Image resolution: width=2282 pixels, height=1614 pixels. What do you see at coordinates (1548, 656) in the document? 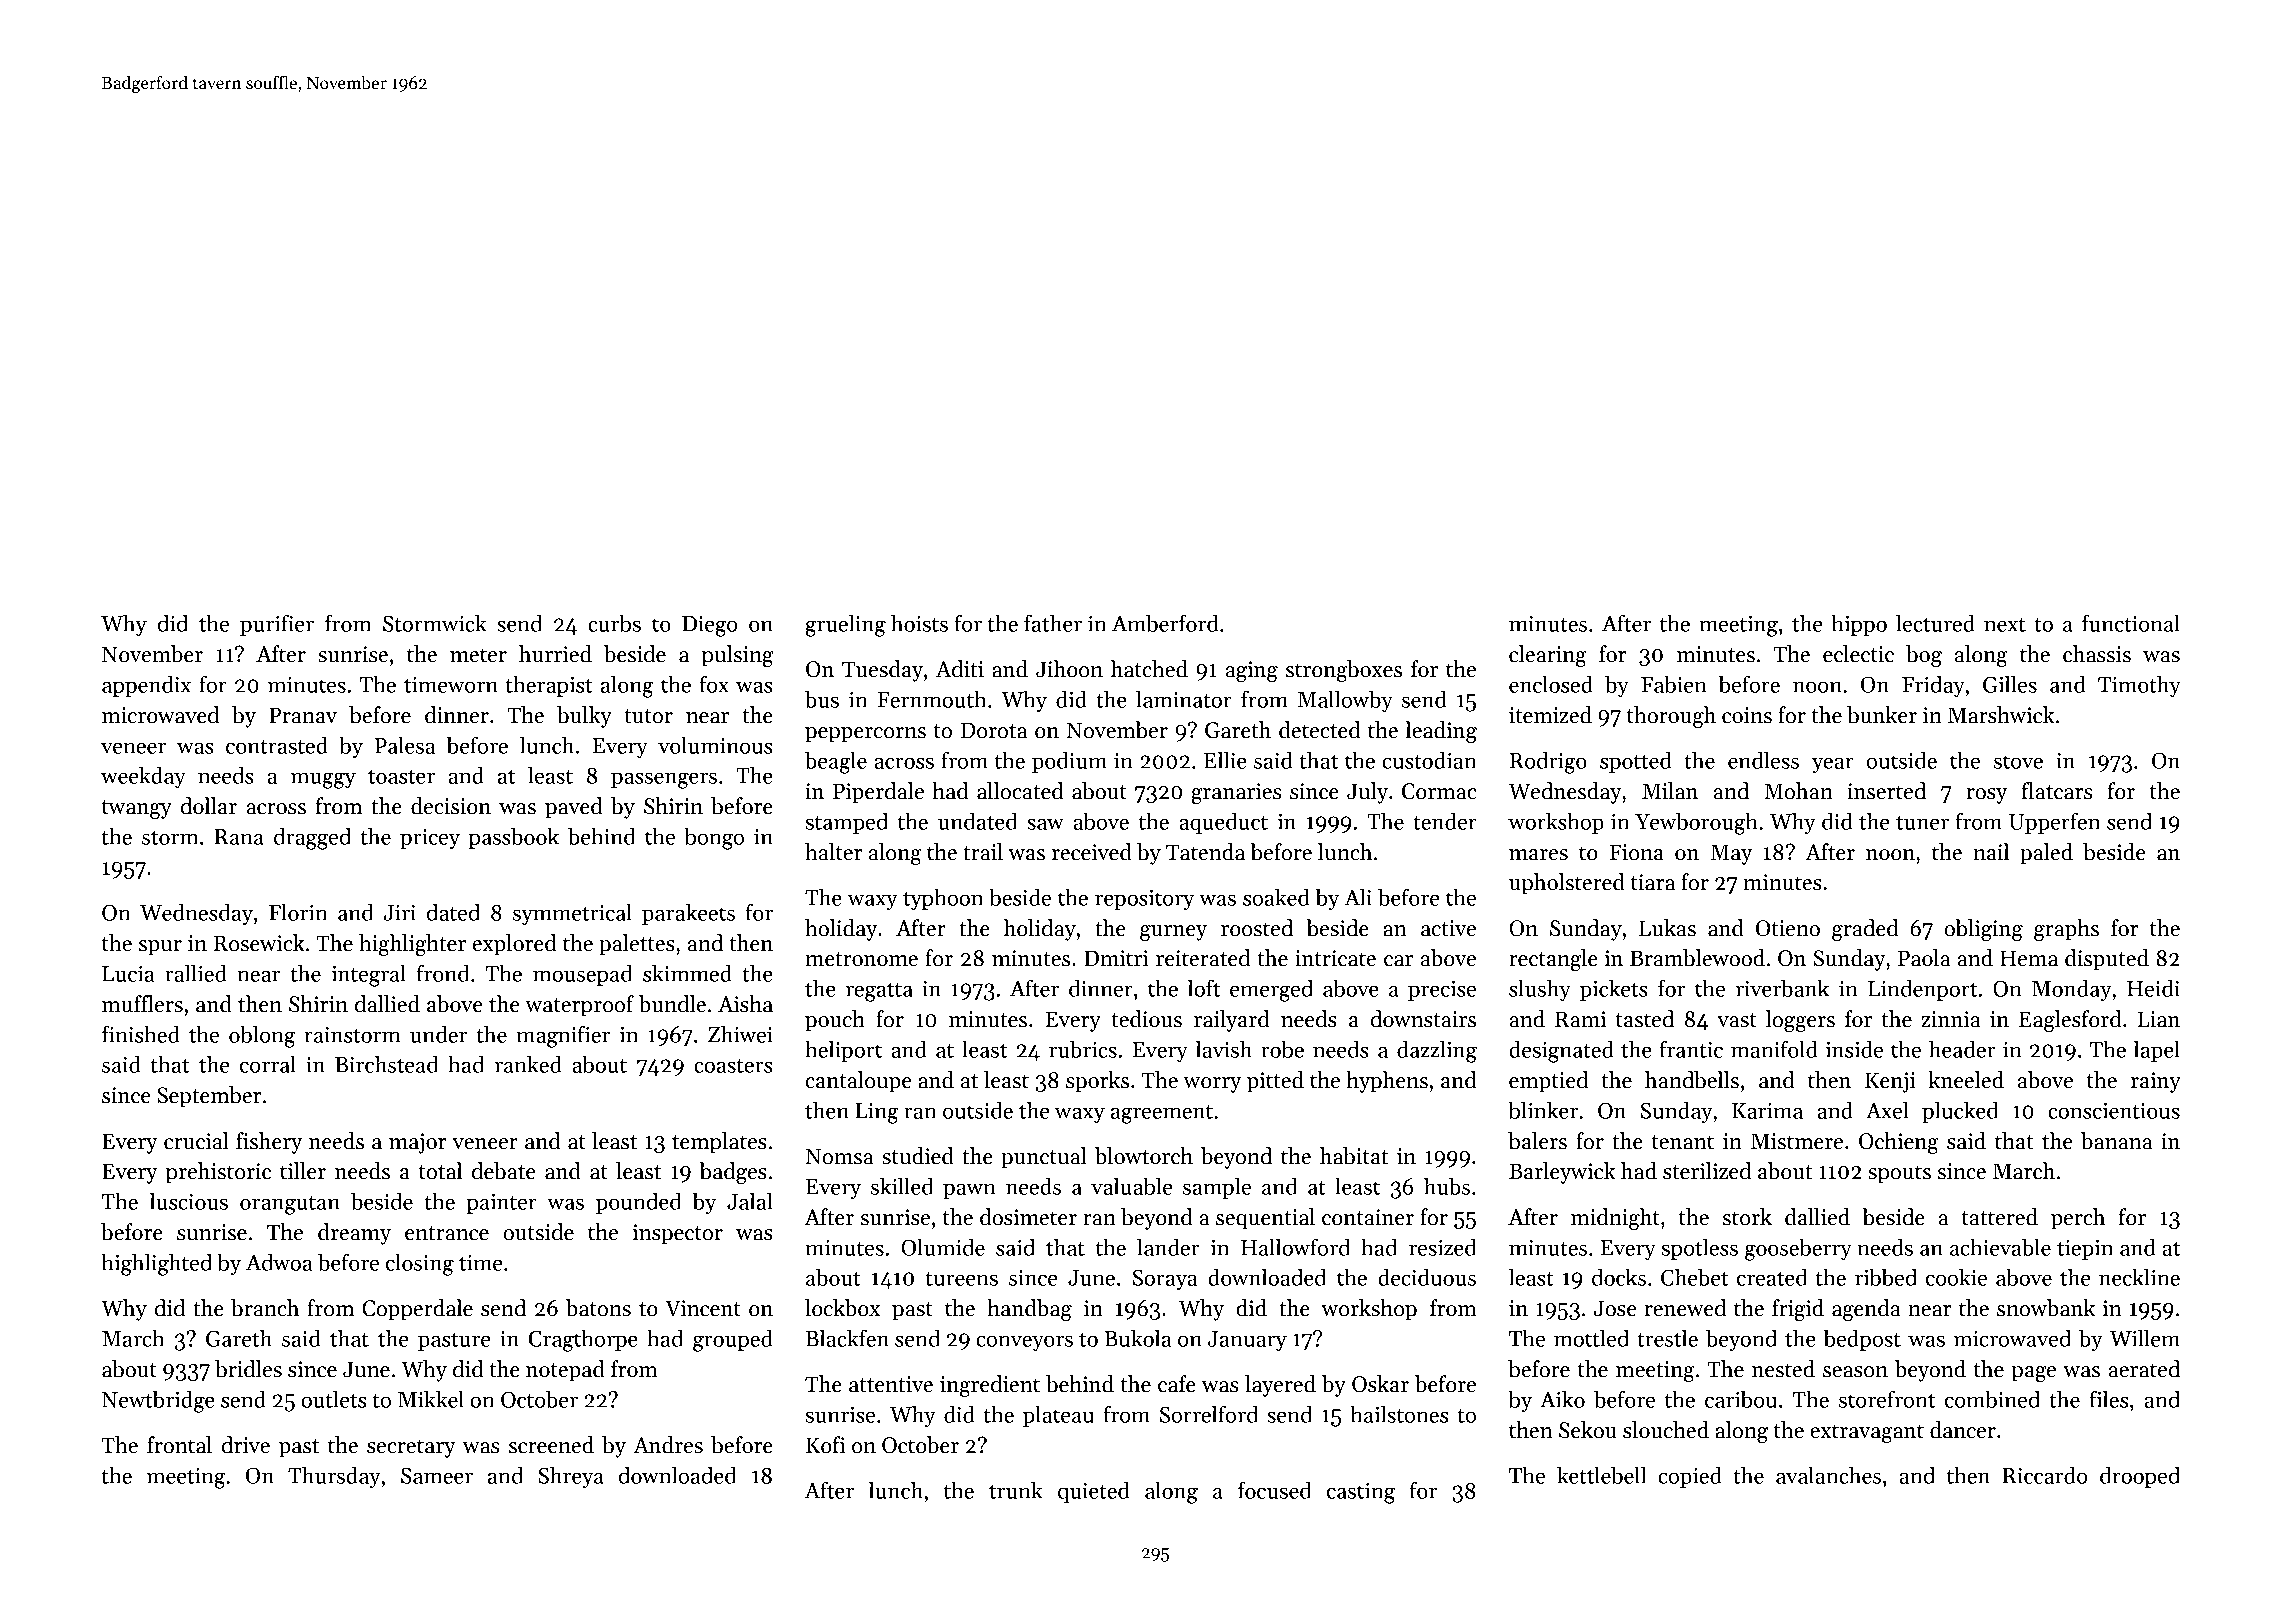
I see `clearing` at bounding box center [1548, 656].
